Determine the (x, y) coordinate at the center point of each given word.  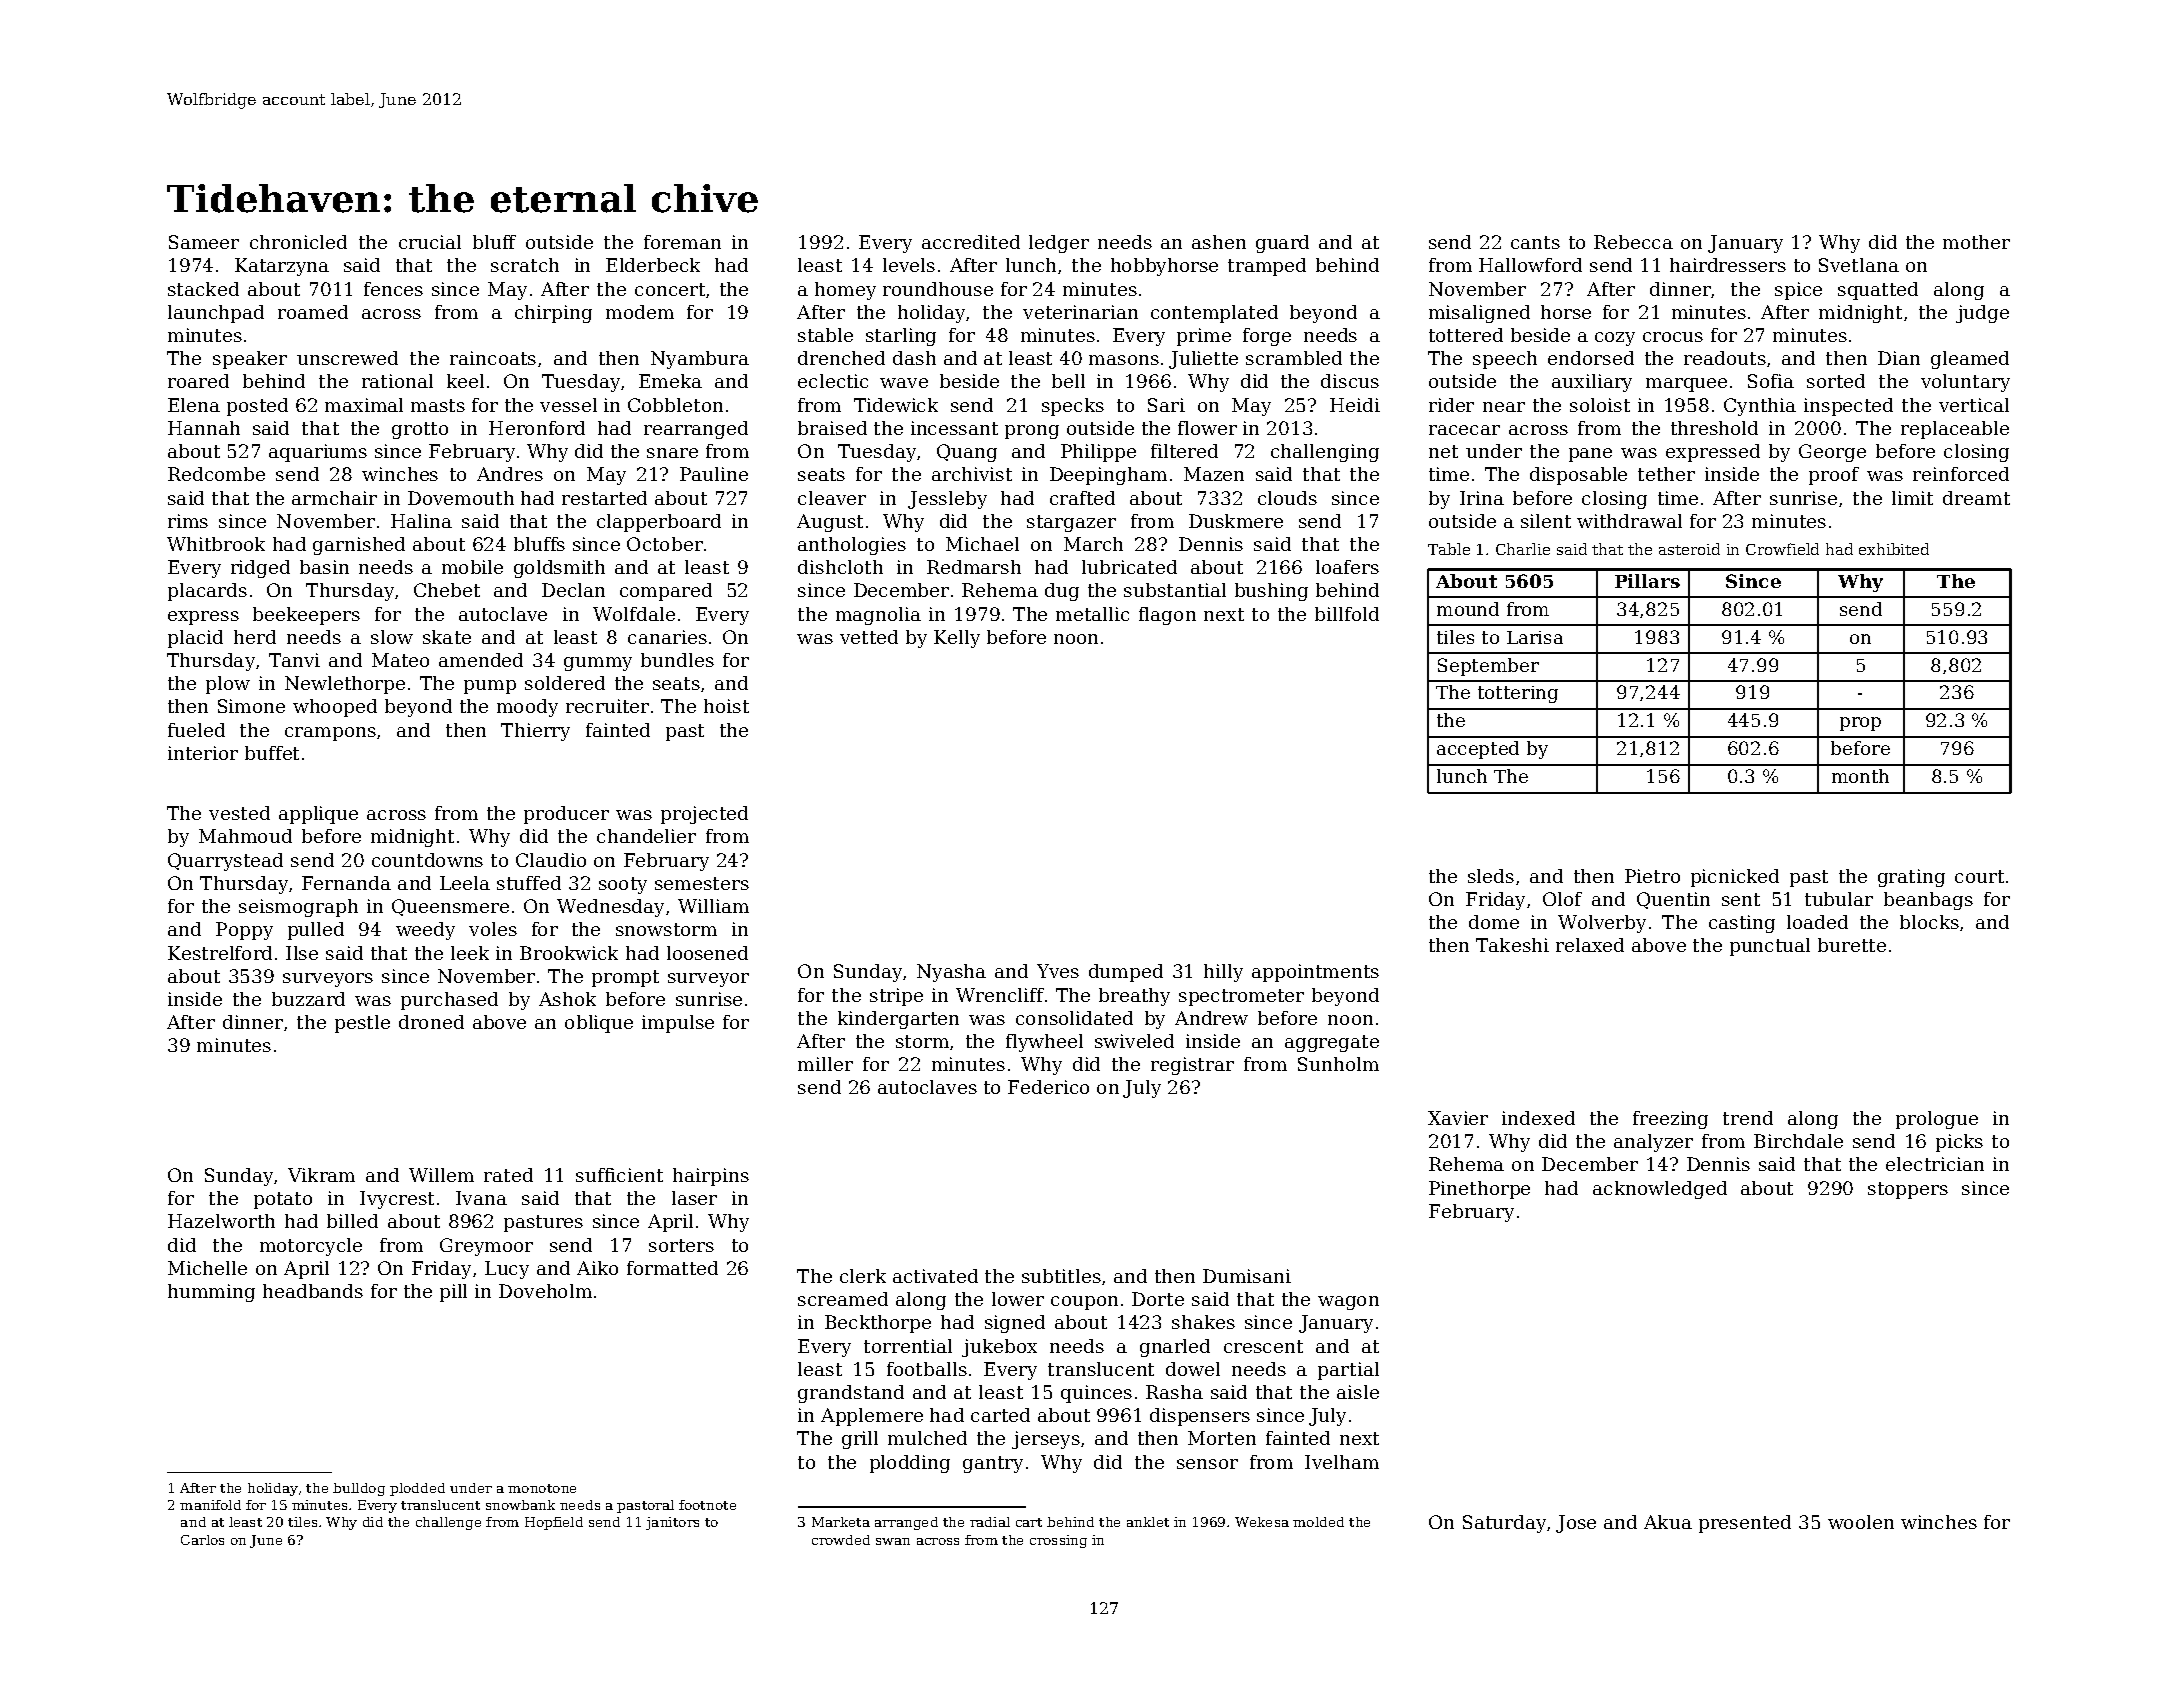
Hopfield (554, 1523)
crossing (1058, 1541)
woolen (1861, 1522)
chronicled (298, 242)
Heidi (1355, 405)
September (1488, 667)
